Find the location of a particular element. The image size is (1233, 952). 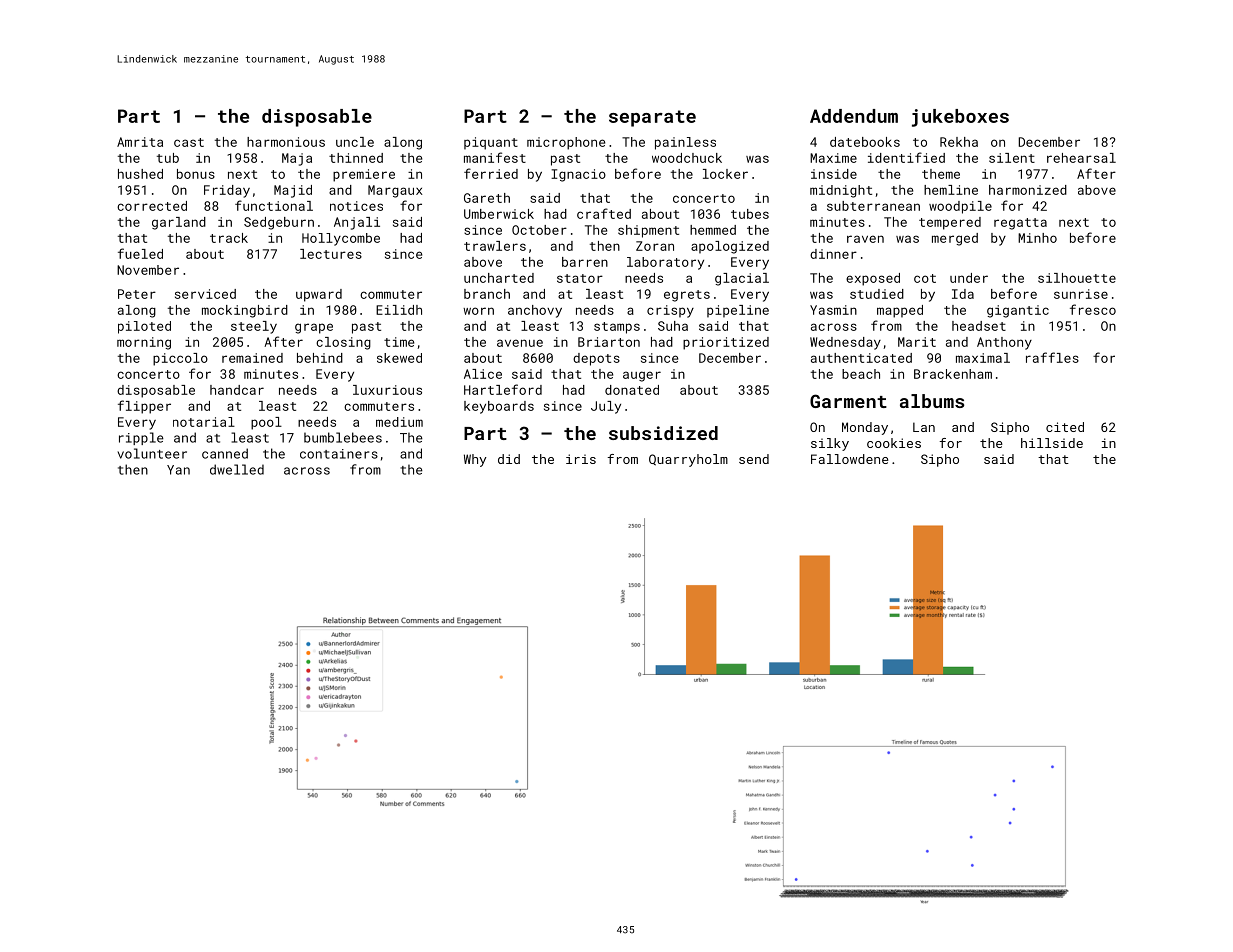

harmonized is located at coordinates (1028, 190).
